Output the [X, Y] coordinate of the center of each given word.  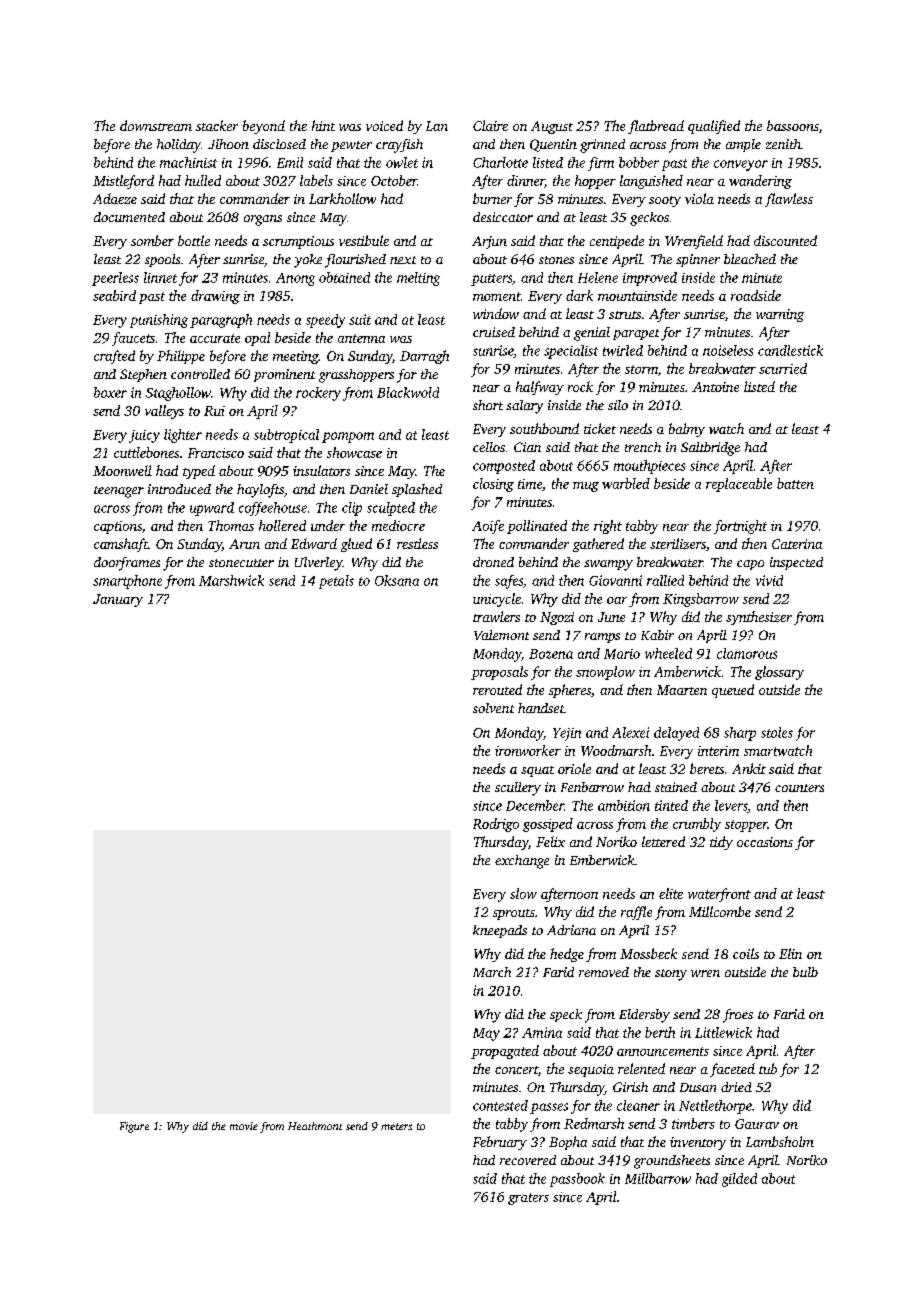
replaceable [739, 485]
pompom [348, 437]
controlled [200, 374]
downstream [156, 125]
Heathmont [315, 1126]
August [552, 127]
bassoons [793, 125]
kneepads [500, 931]
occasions [765, 842]
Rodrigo [496, 825]
